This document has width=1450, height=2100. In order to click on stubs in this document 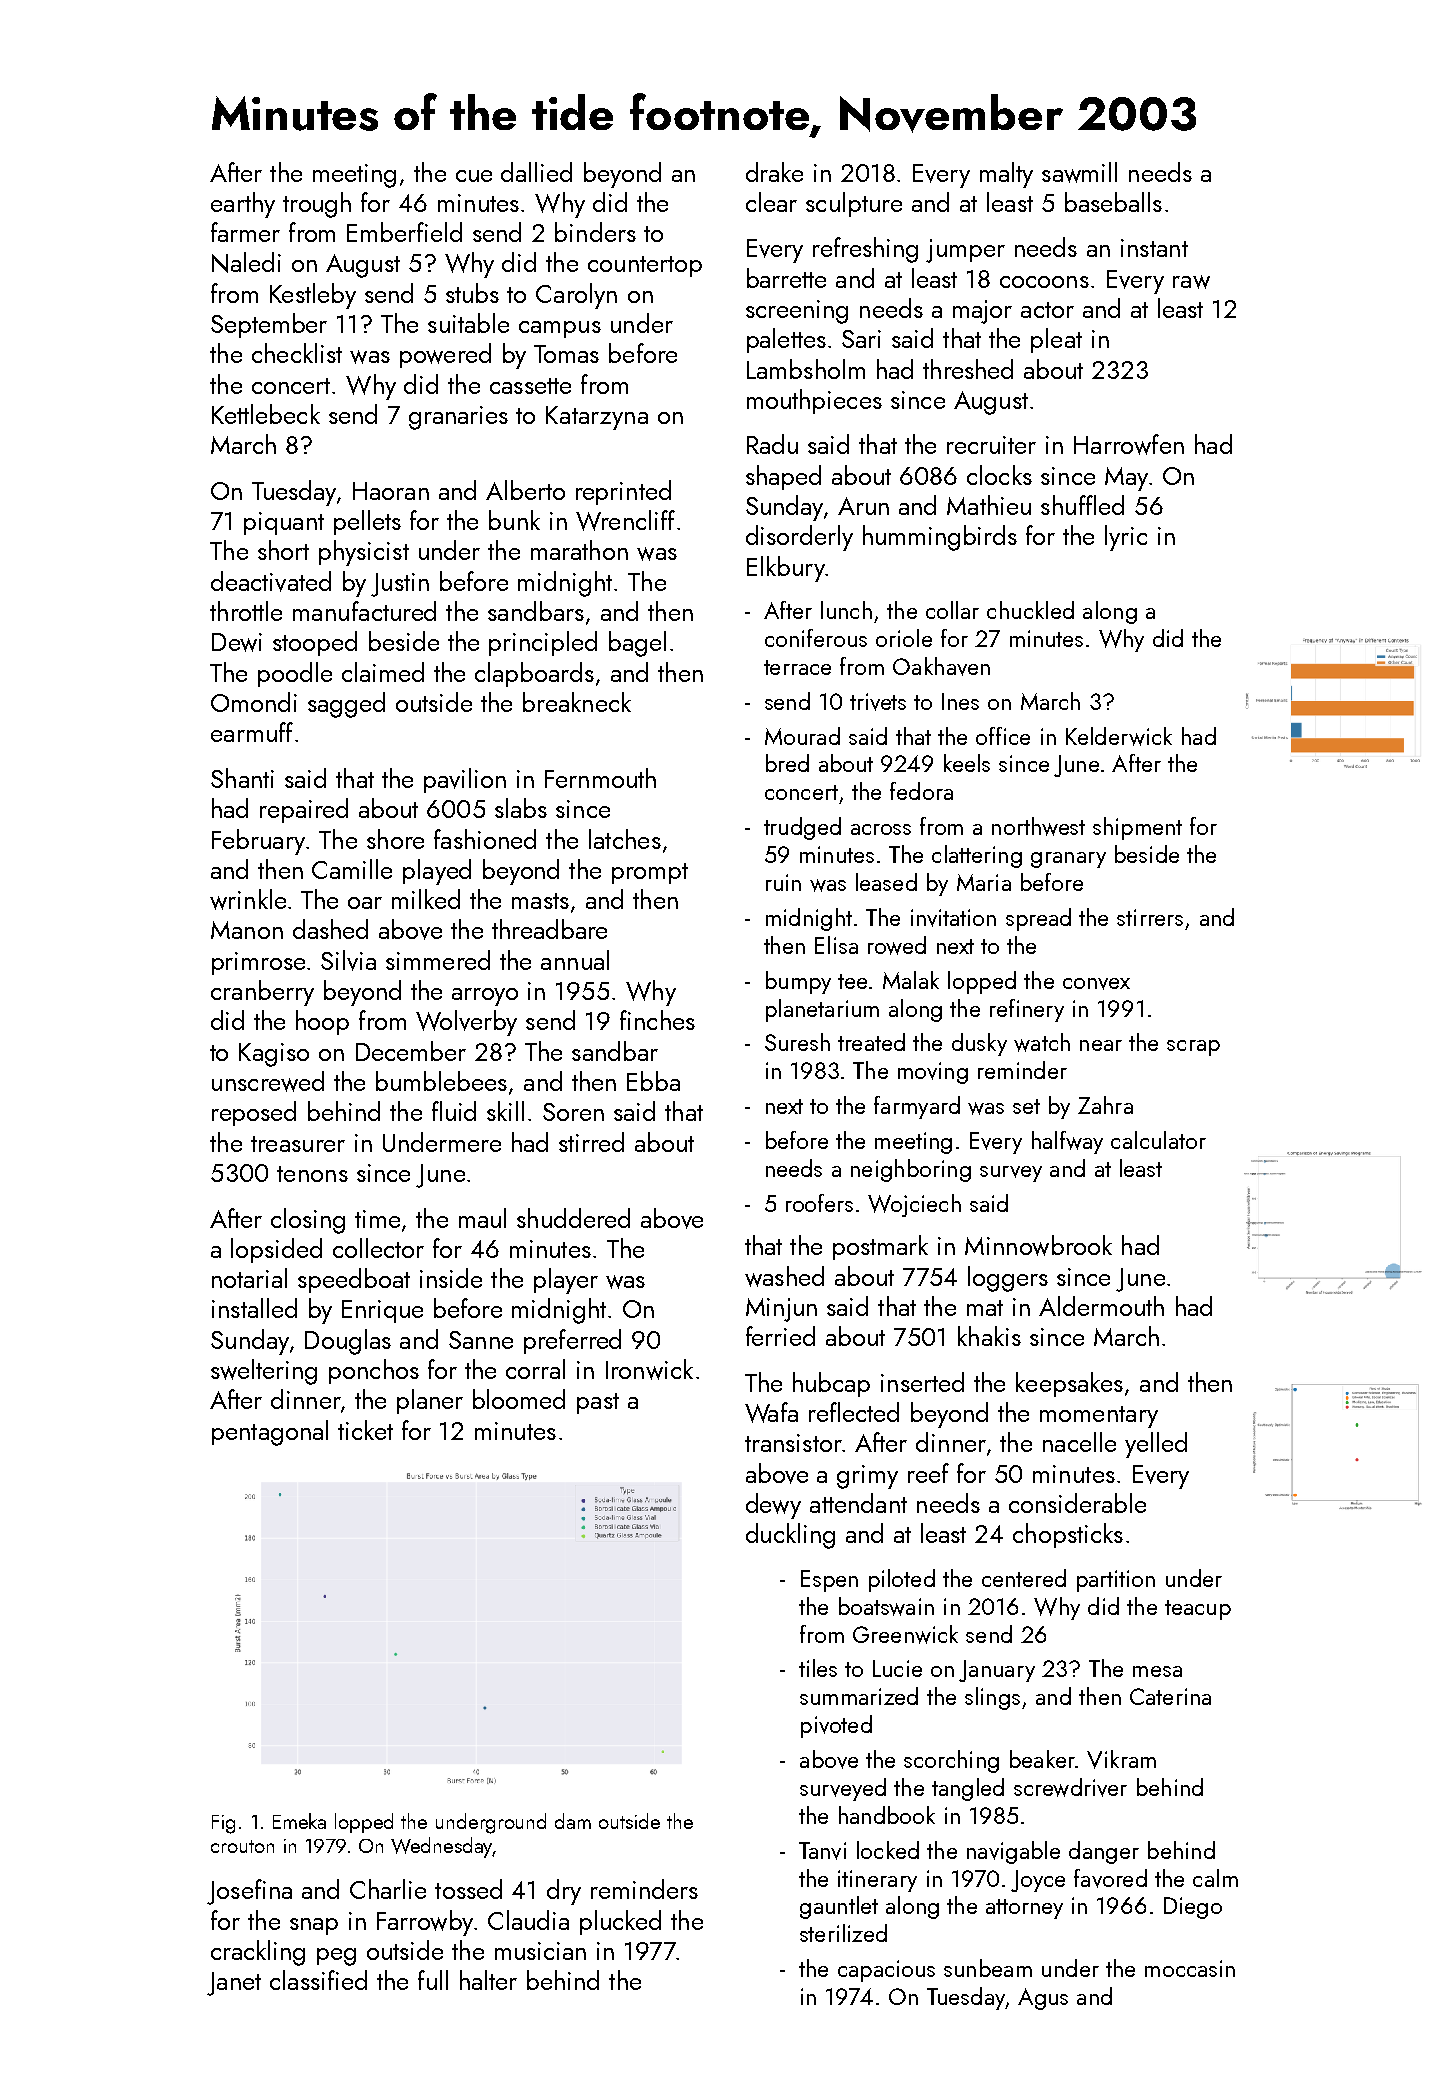, I will do `click(472, 293)`.
